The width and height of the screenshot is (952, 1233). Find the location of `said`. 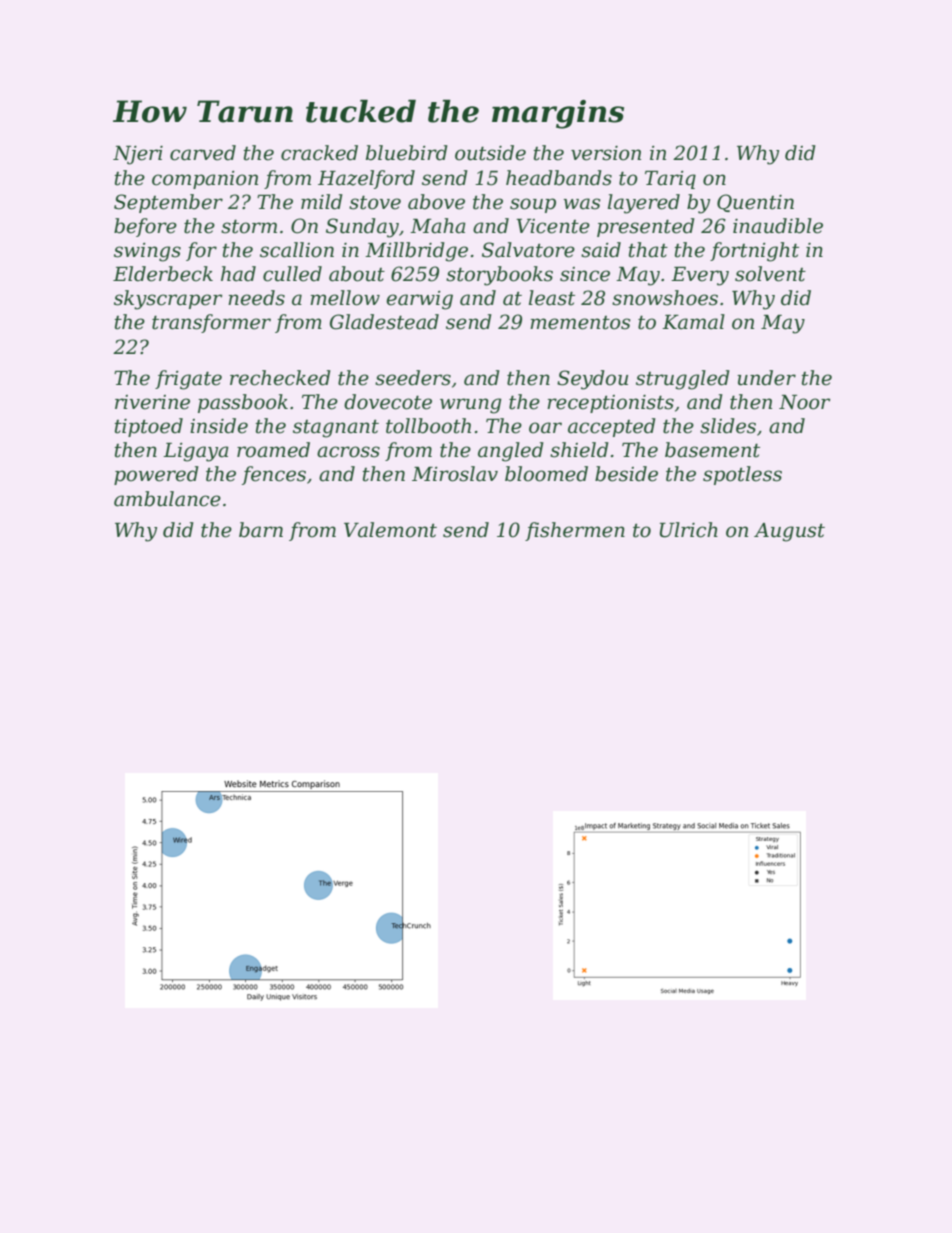

said is located at coordinates (601, 250).
